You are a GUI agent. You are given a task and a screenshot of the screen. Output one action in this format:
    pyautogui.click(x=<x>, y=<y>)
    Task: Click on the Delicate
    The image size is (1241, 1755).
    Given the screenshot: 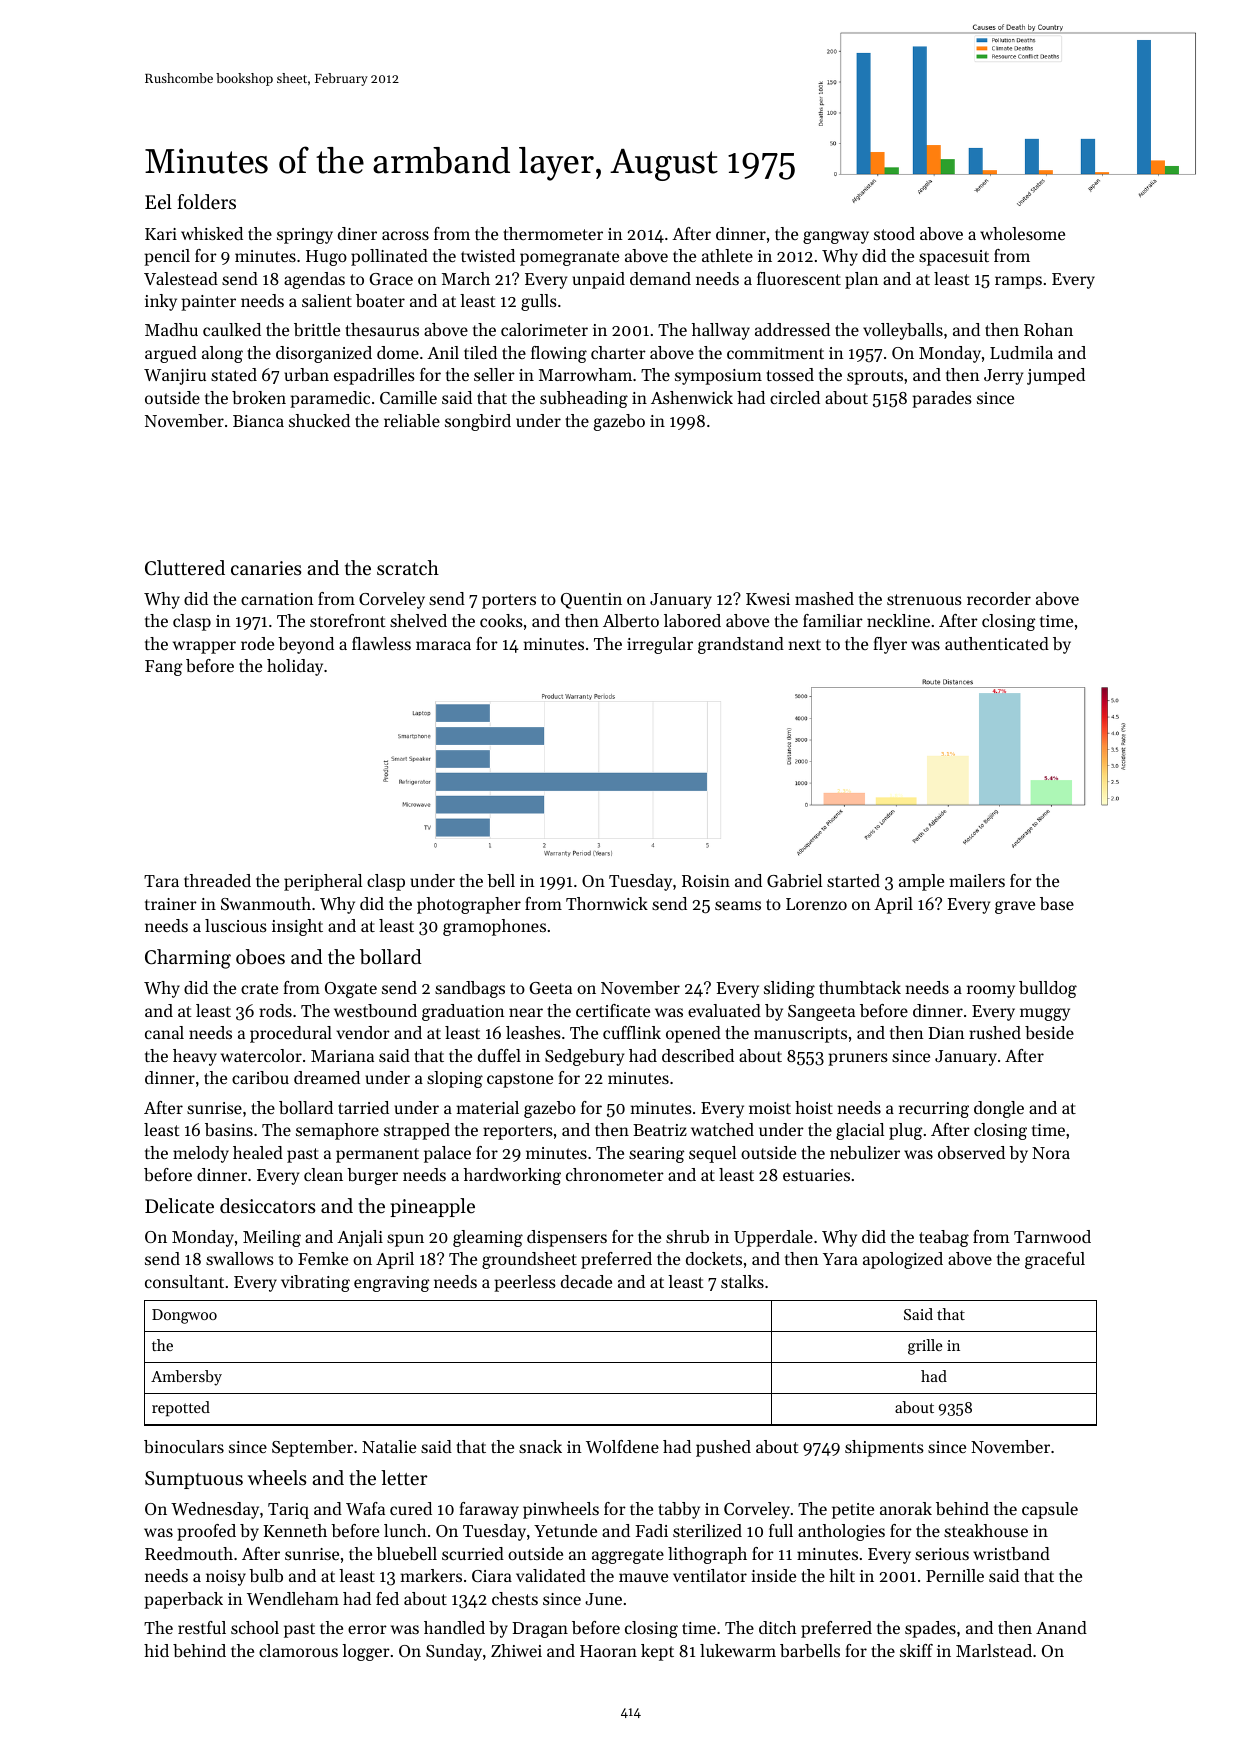 What is the action you would take?
    pyautogui.click(x=179, y=1206)
